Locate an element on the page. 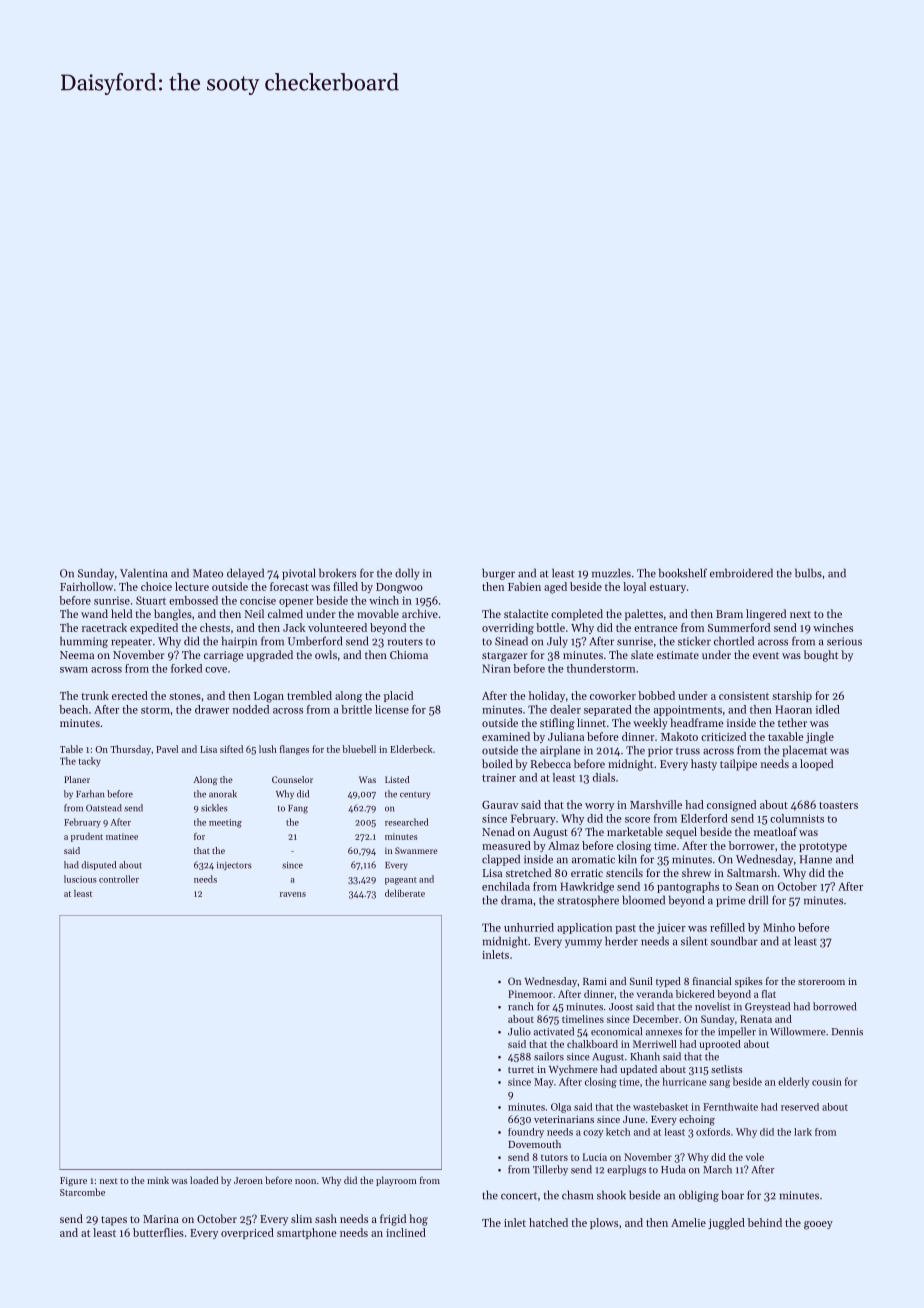  Fernthwaite is located at coordinates (730, 1107).
